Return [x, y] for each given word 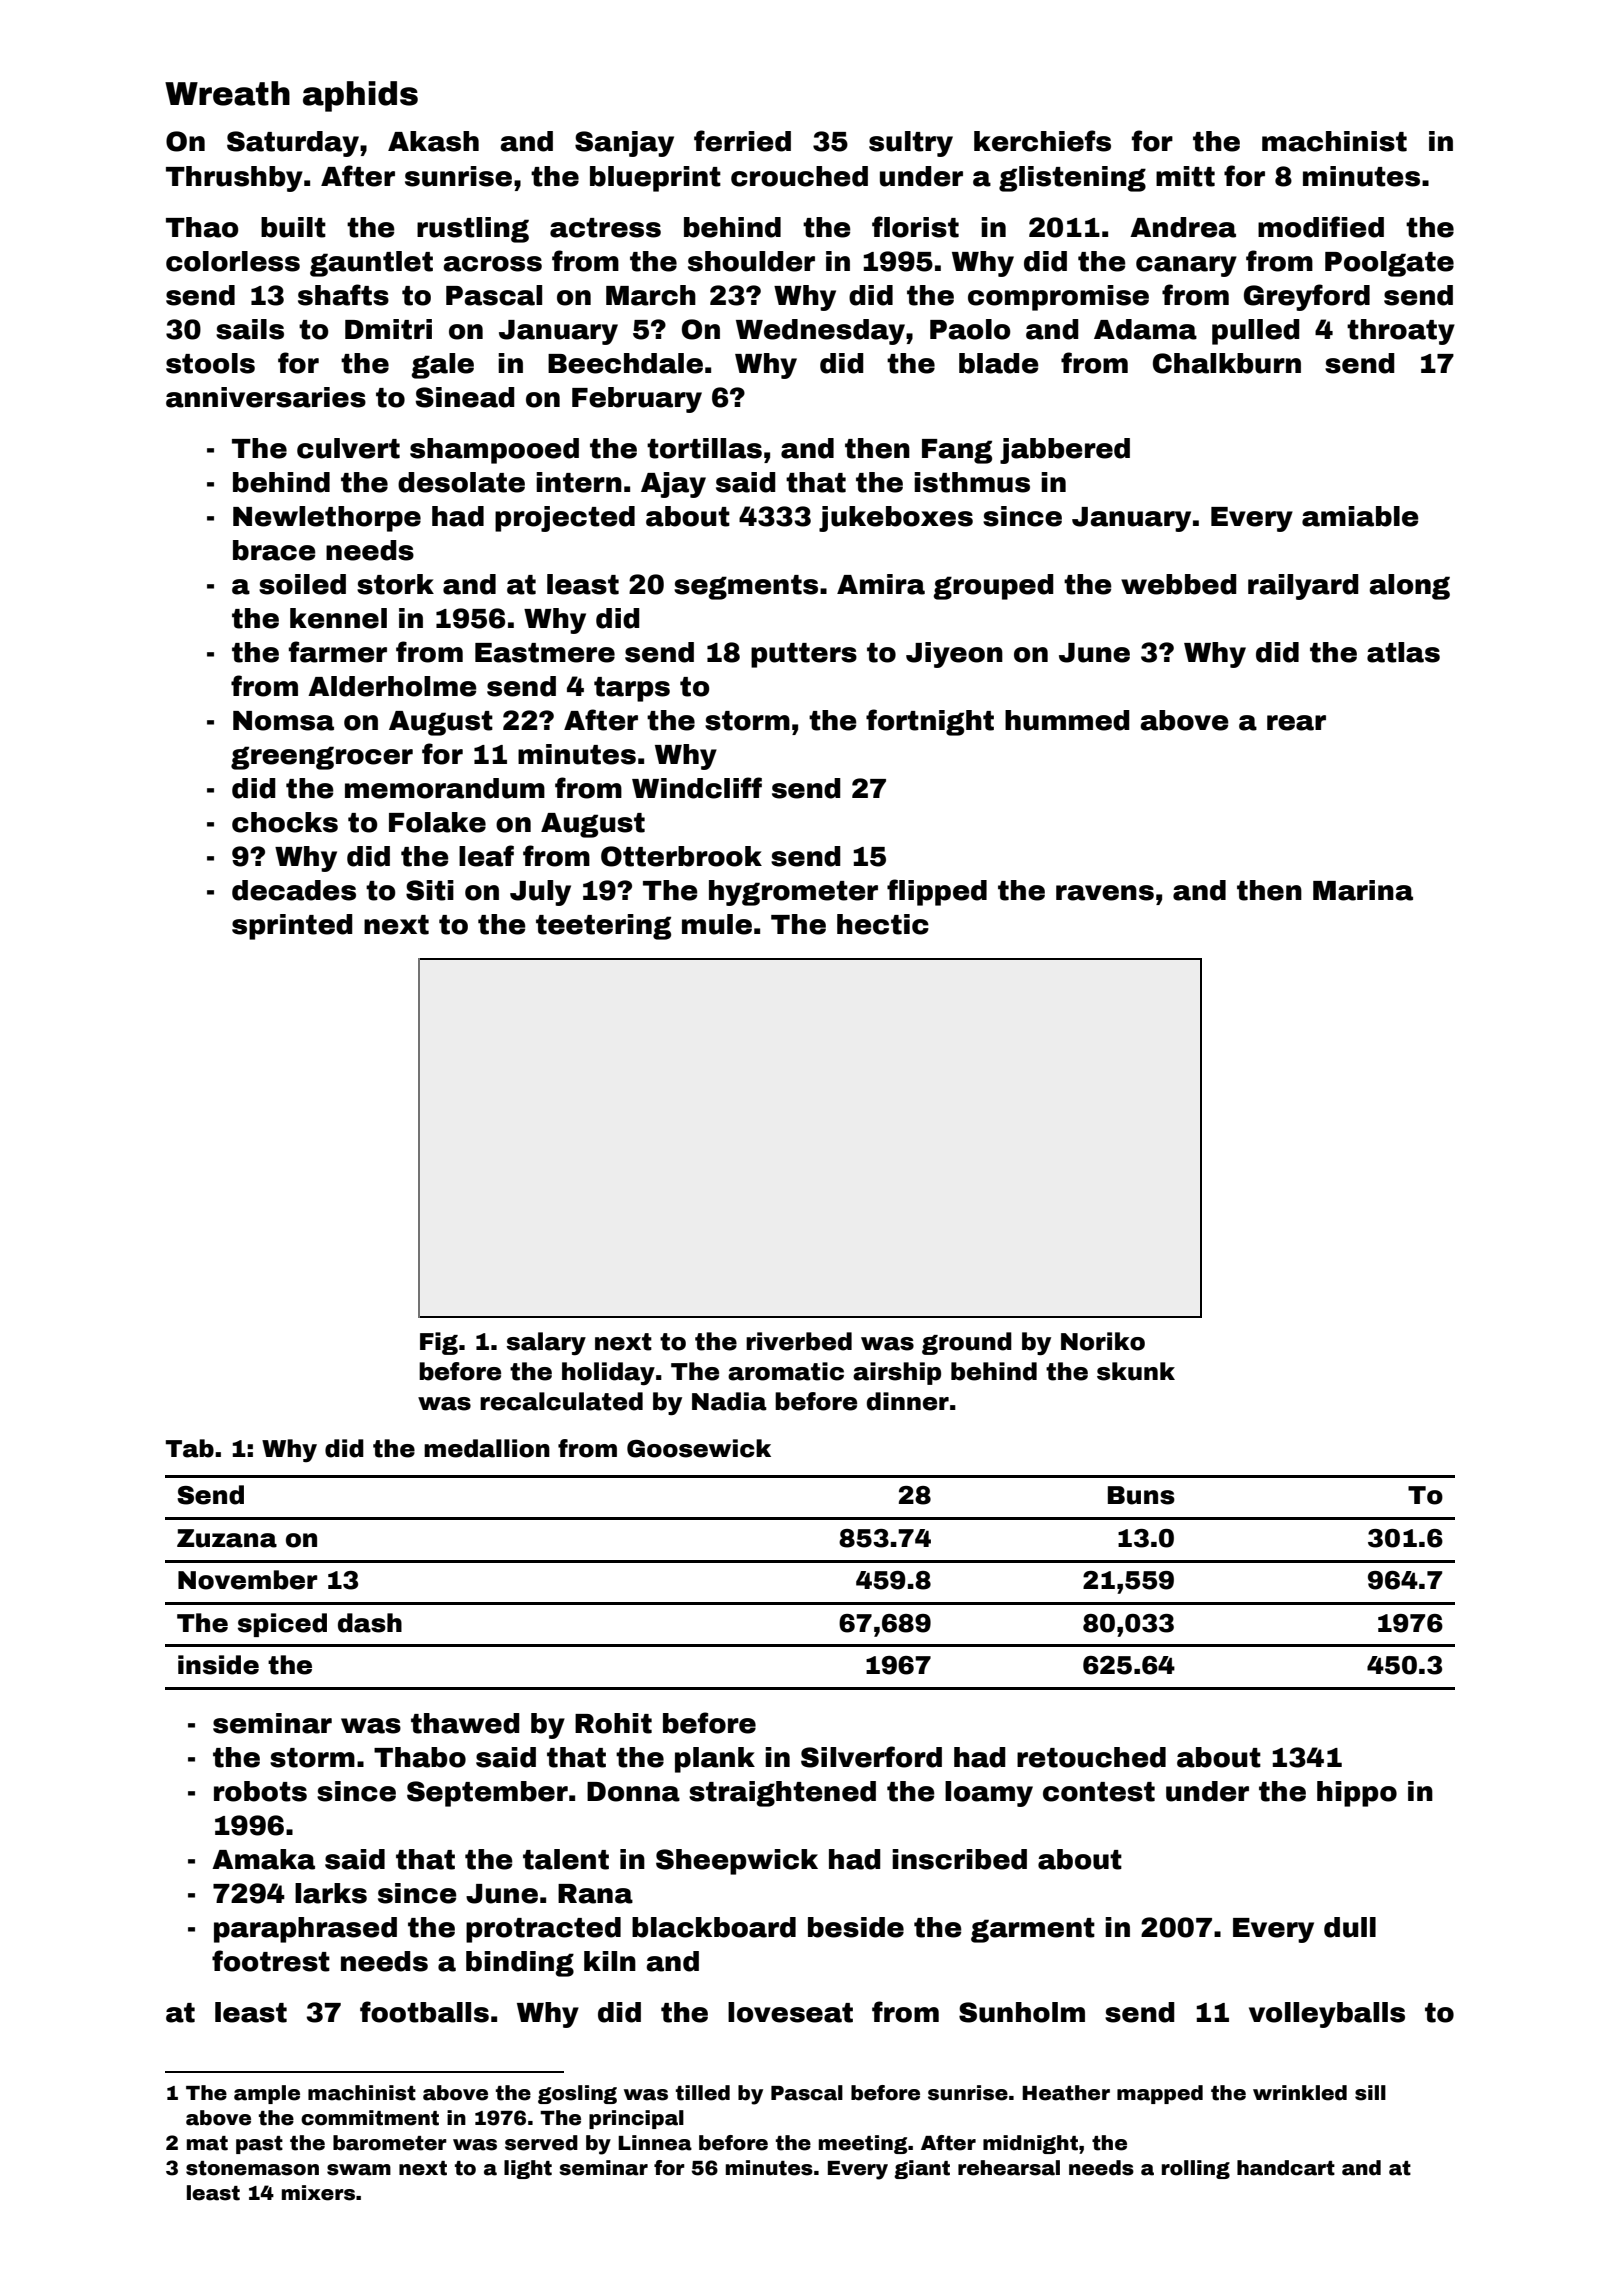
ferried [742, 141]
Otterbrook [681, 856]
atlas [1403, 652]
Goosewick [699, 1448]
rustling [473, 230]
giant [922, 2169]
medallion [487, 1448]
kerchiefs [1042, 141]
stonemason [252, 2168]
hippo [1357, 1794]
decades [294, 890]
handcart [1286, 2168]
